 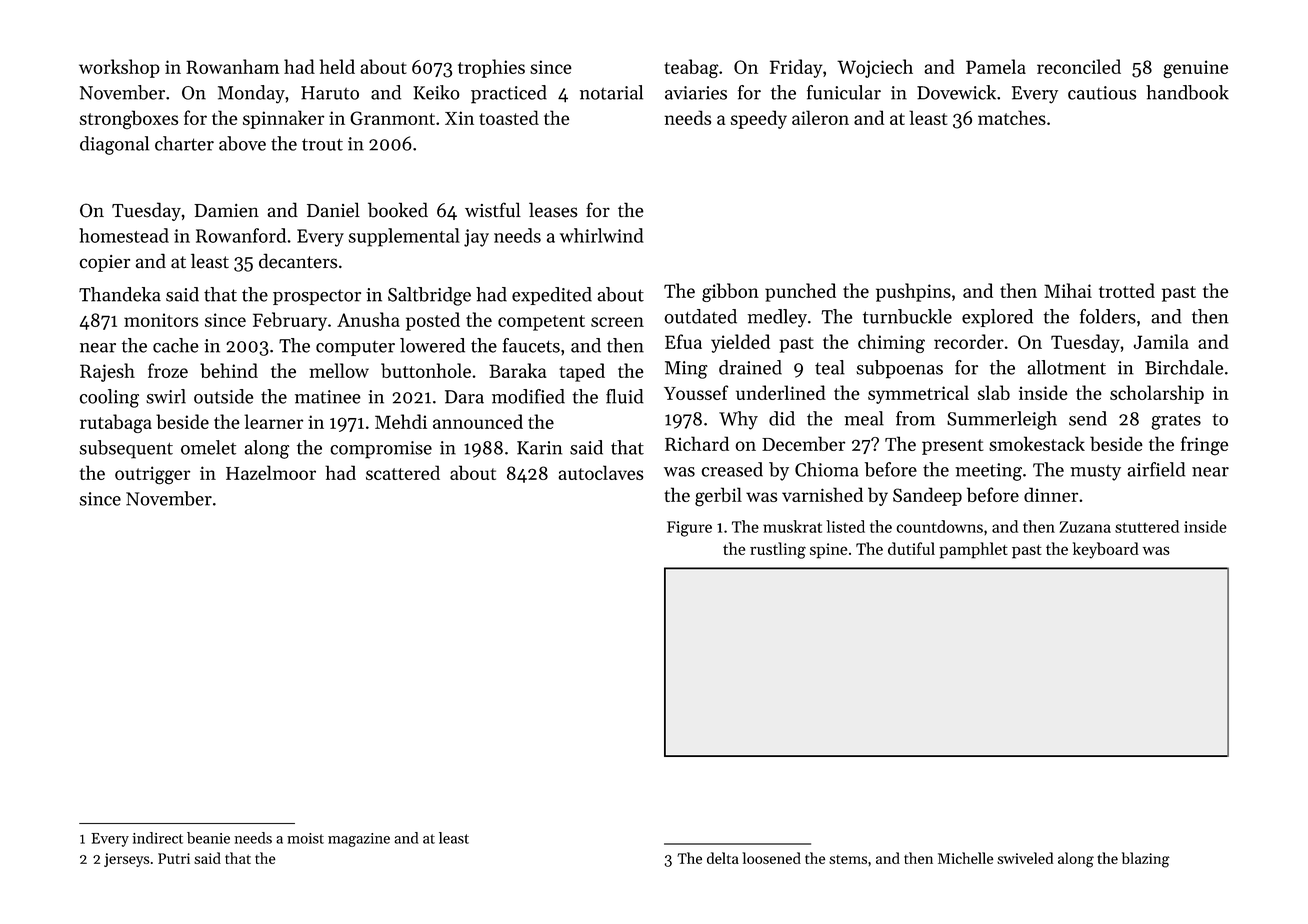 What do you see at coordinates (965, 858) in the screenshot?
I see `Michelle` at bounding box center [965, 858].
